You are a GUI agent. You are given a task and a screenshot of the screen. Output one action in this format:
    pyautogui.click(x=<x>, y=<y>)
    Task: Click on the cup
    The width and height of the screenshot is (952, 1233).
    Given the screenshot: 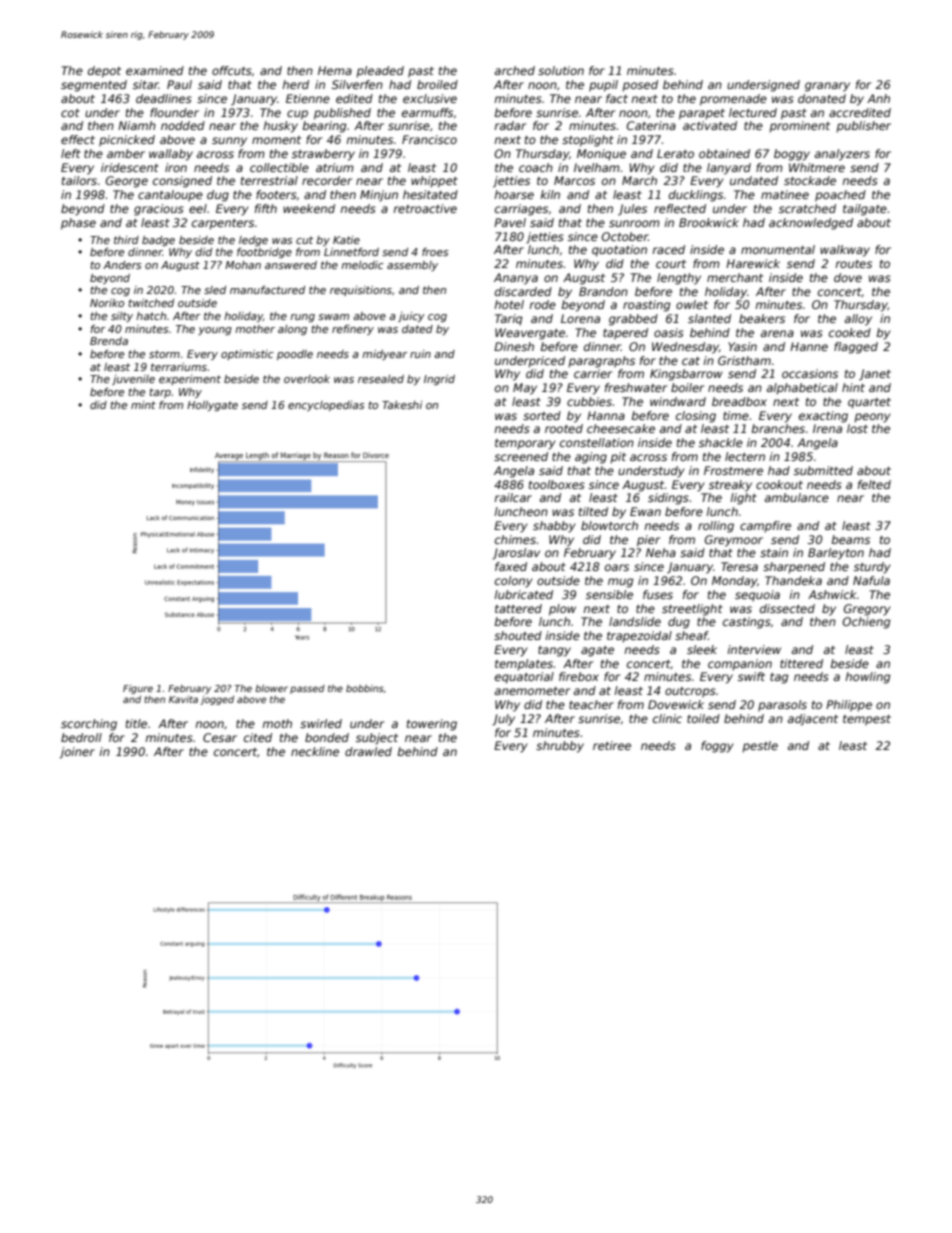 What is the action you would take?
    pyautogui.click(x=297, y=115)
